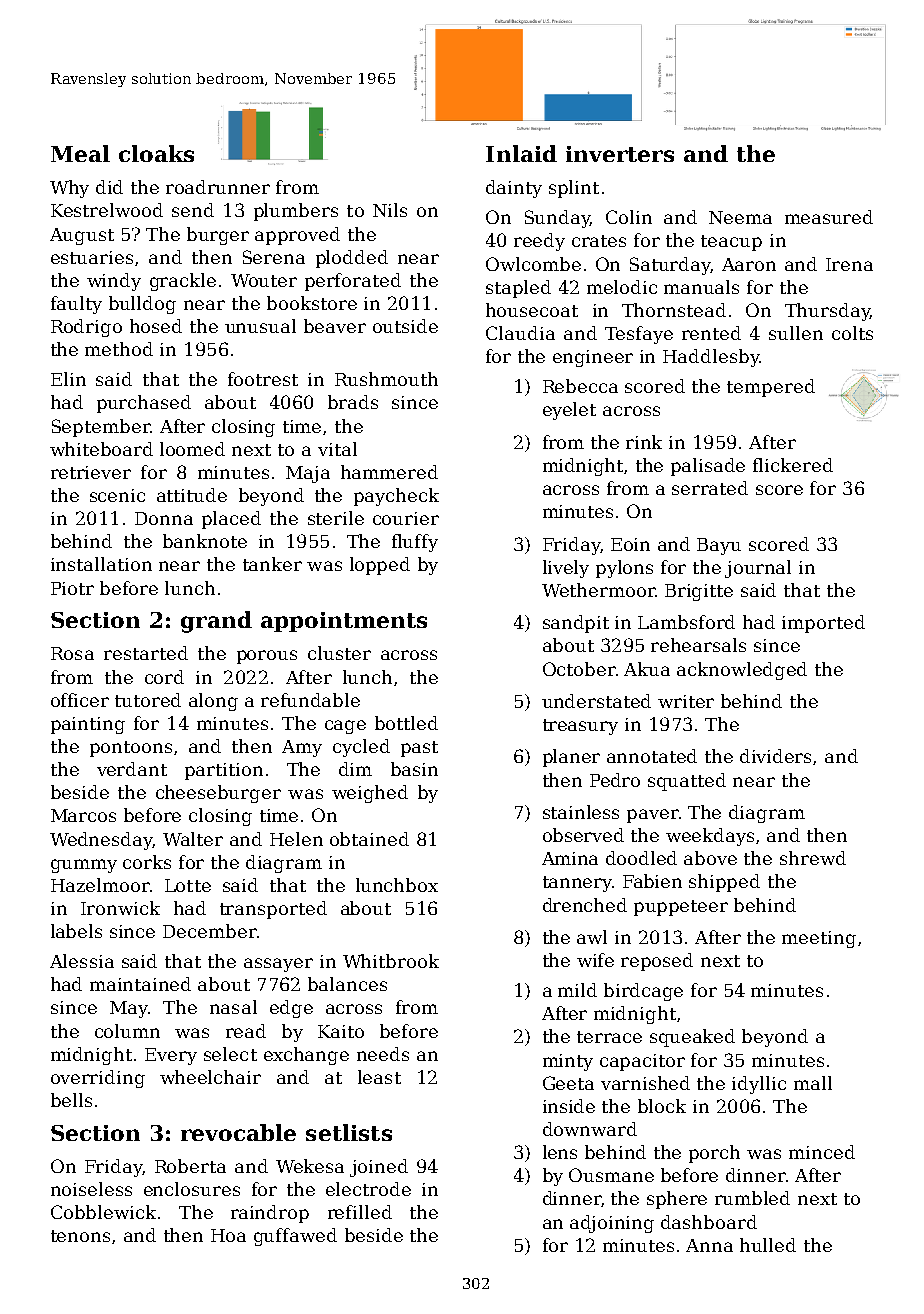 This document has height=1314, width=924. What do you see at coordinates (813, 858) in the document?
I see `shrewd` at bounding box center [813, 858].
